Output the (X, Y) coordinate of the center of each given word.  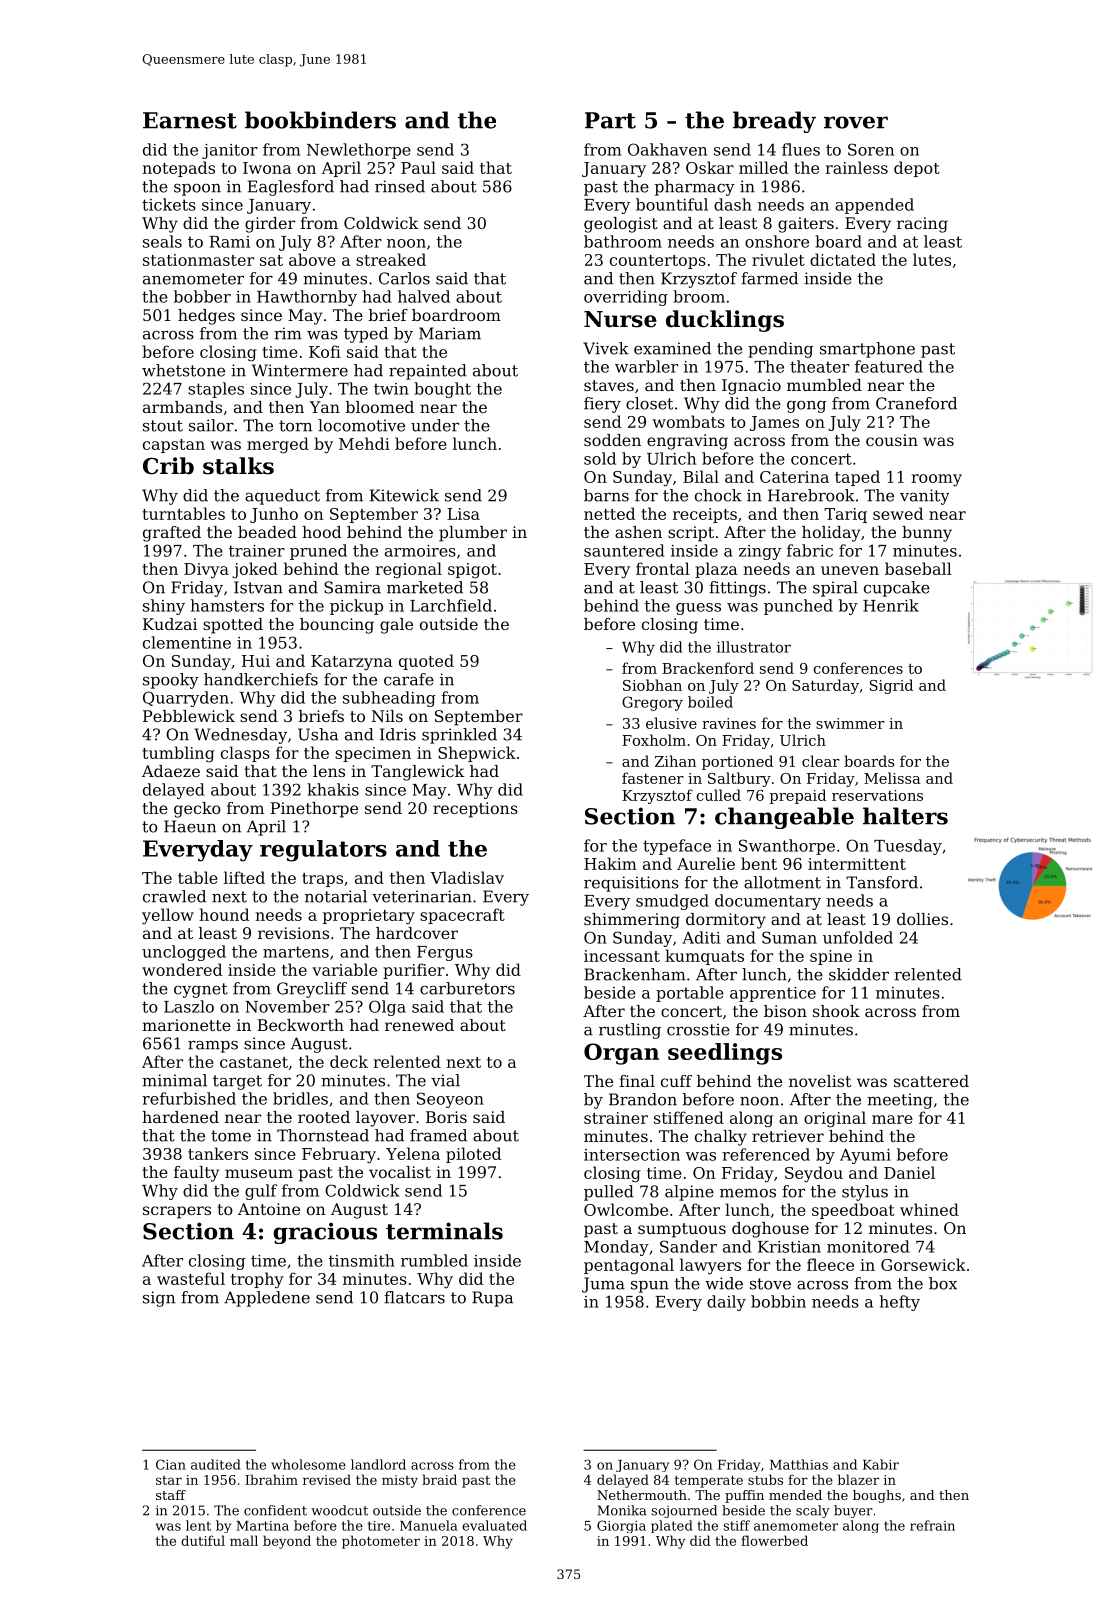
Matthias (799, 1464)
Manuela (429, 1525)
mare (892, 1119)
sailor (211, 425)
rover (856, 122)
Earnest (190, 120)
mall (244, 1540)
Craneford (916, 403)
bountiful (672, 204)
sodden (612, 440)
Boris (446, 1117)
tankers (218, 1153)
